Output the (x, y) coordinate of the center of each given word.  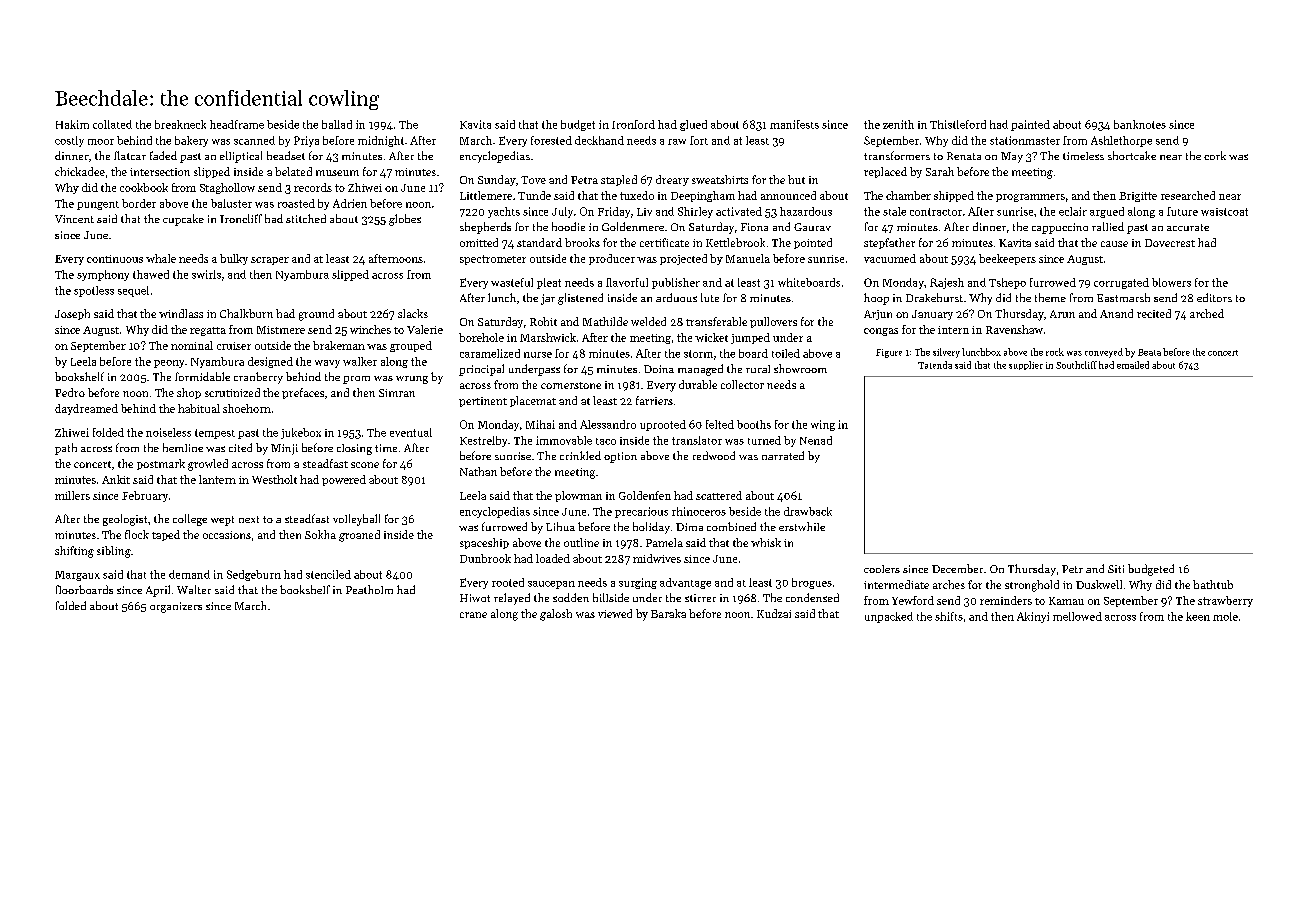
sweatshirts (720, 179)
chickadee (80, 171)
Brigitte (1138, 197)
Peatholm (369, 589)
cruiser (234, 346)
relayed (512, 599)
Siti (1116, 569)
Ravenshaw (1014, 329)
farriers (654, 400)
